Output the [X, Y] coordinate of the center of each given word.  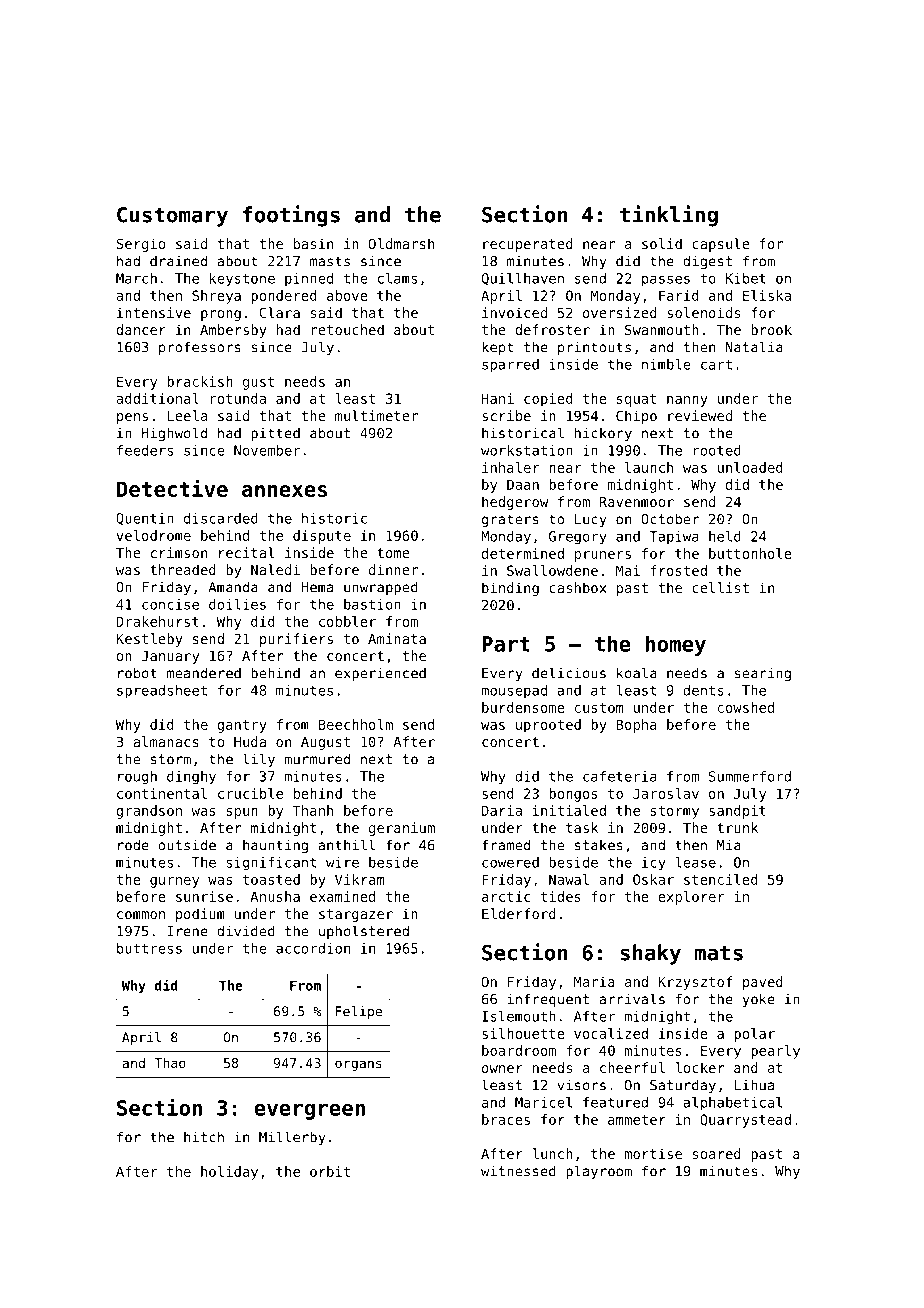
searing [762, 674]
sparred [510, 366]
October [670, 519]
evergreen [309, 1112]
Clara [279, 312]
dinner [393, 569]
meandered [204, 673]
